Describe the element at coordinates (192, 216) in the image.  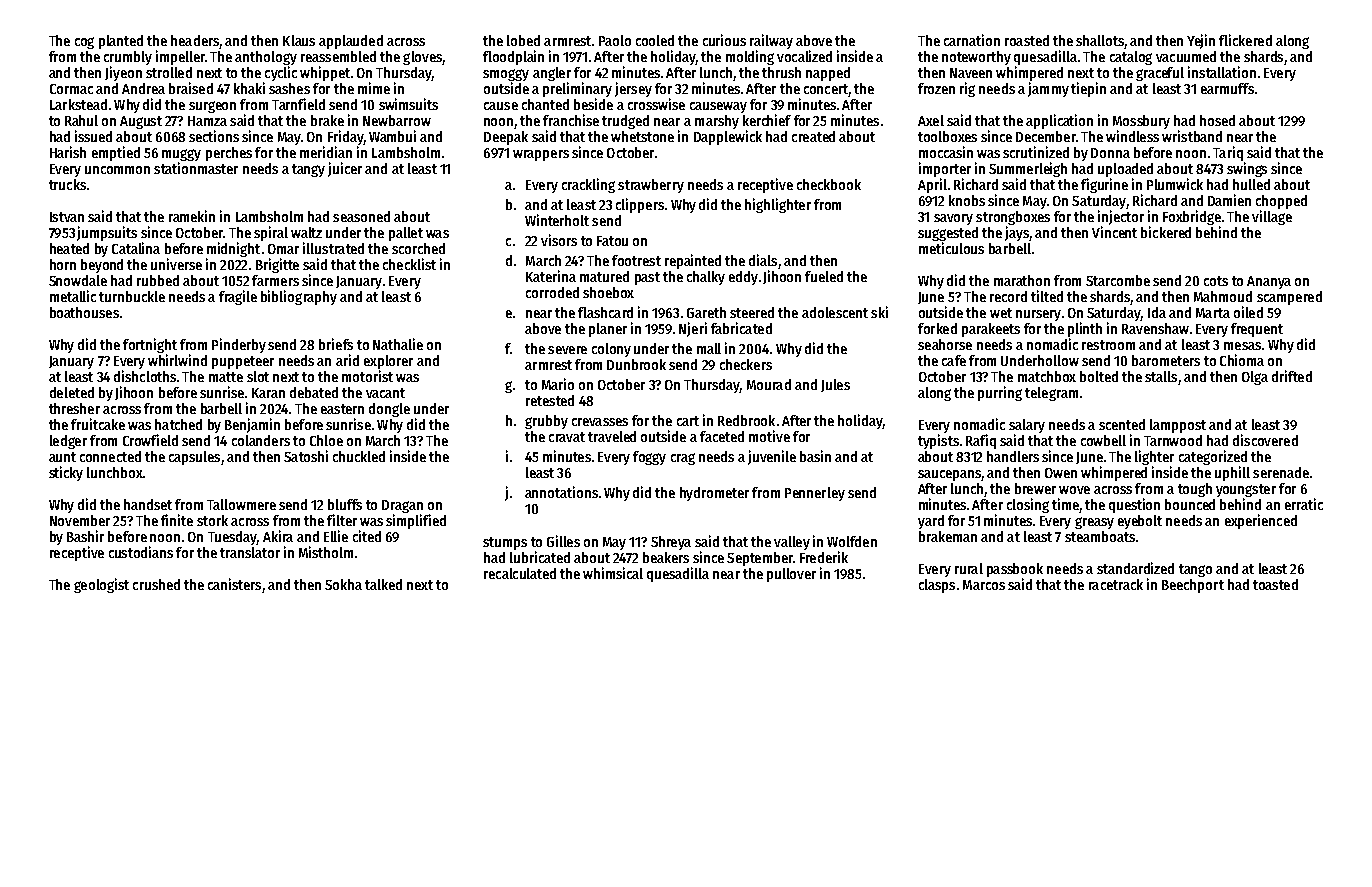
I see `ramekin` at that location.
